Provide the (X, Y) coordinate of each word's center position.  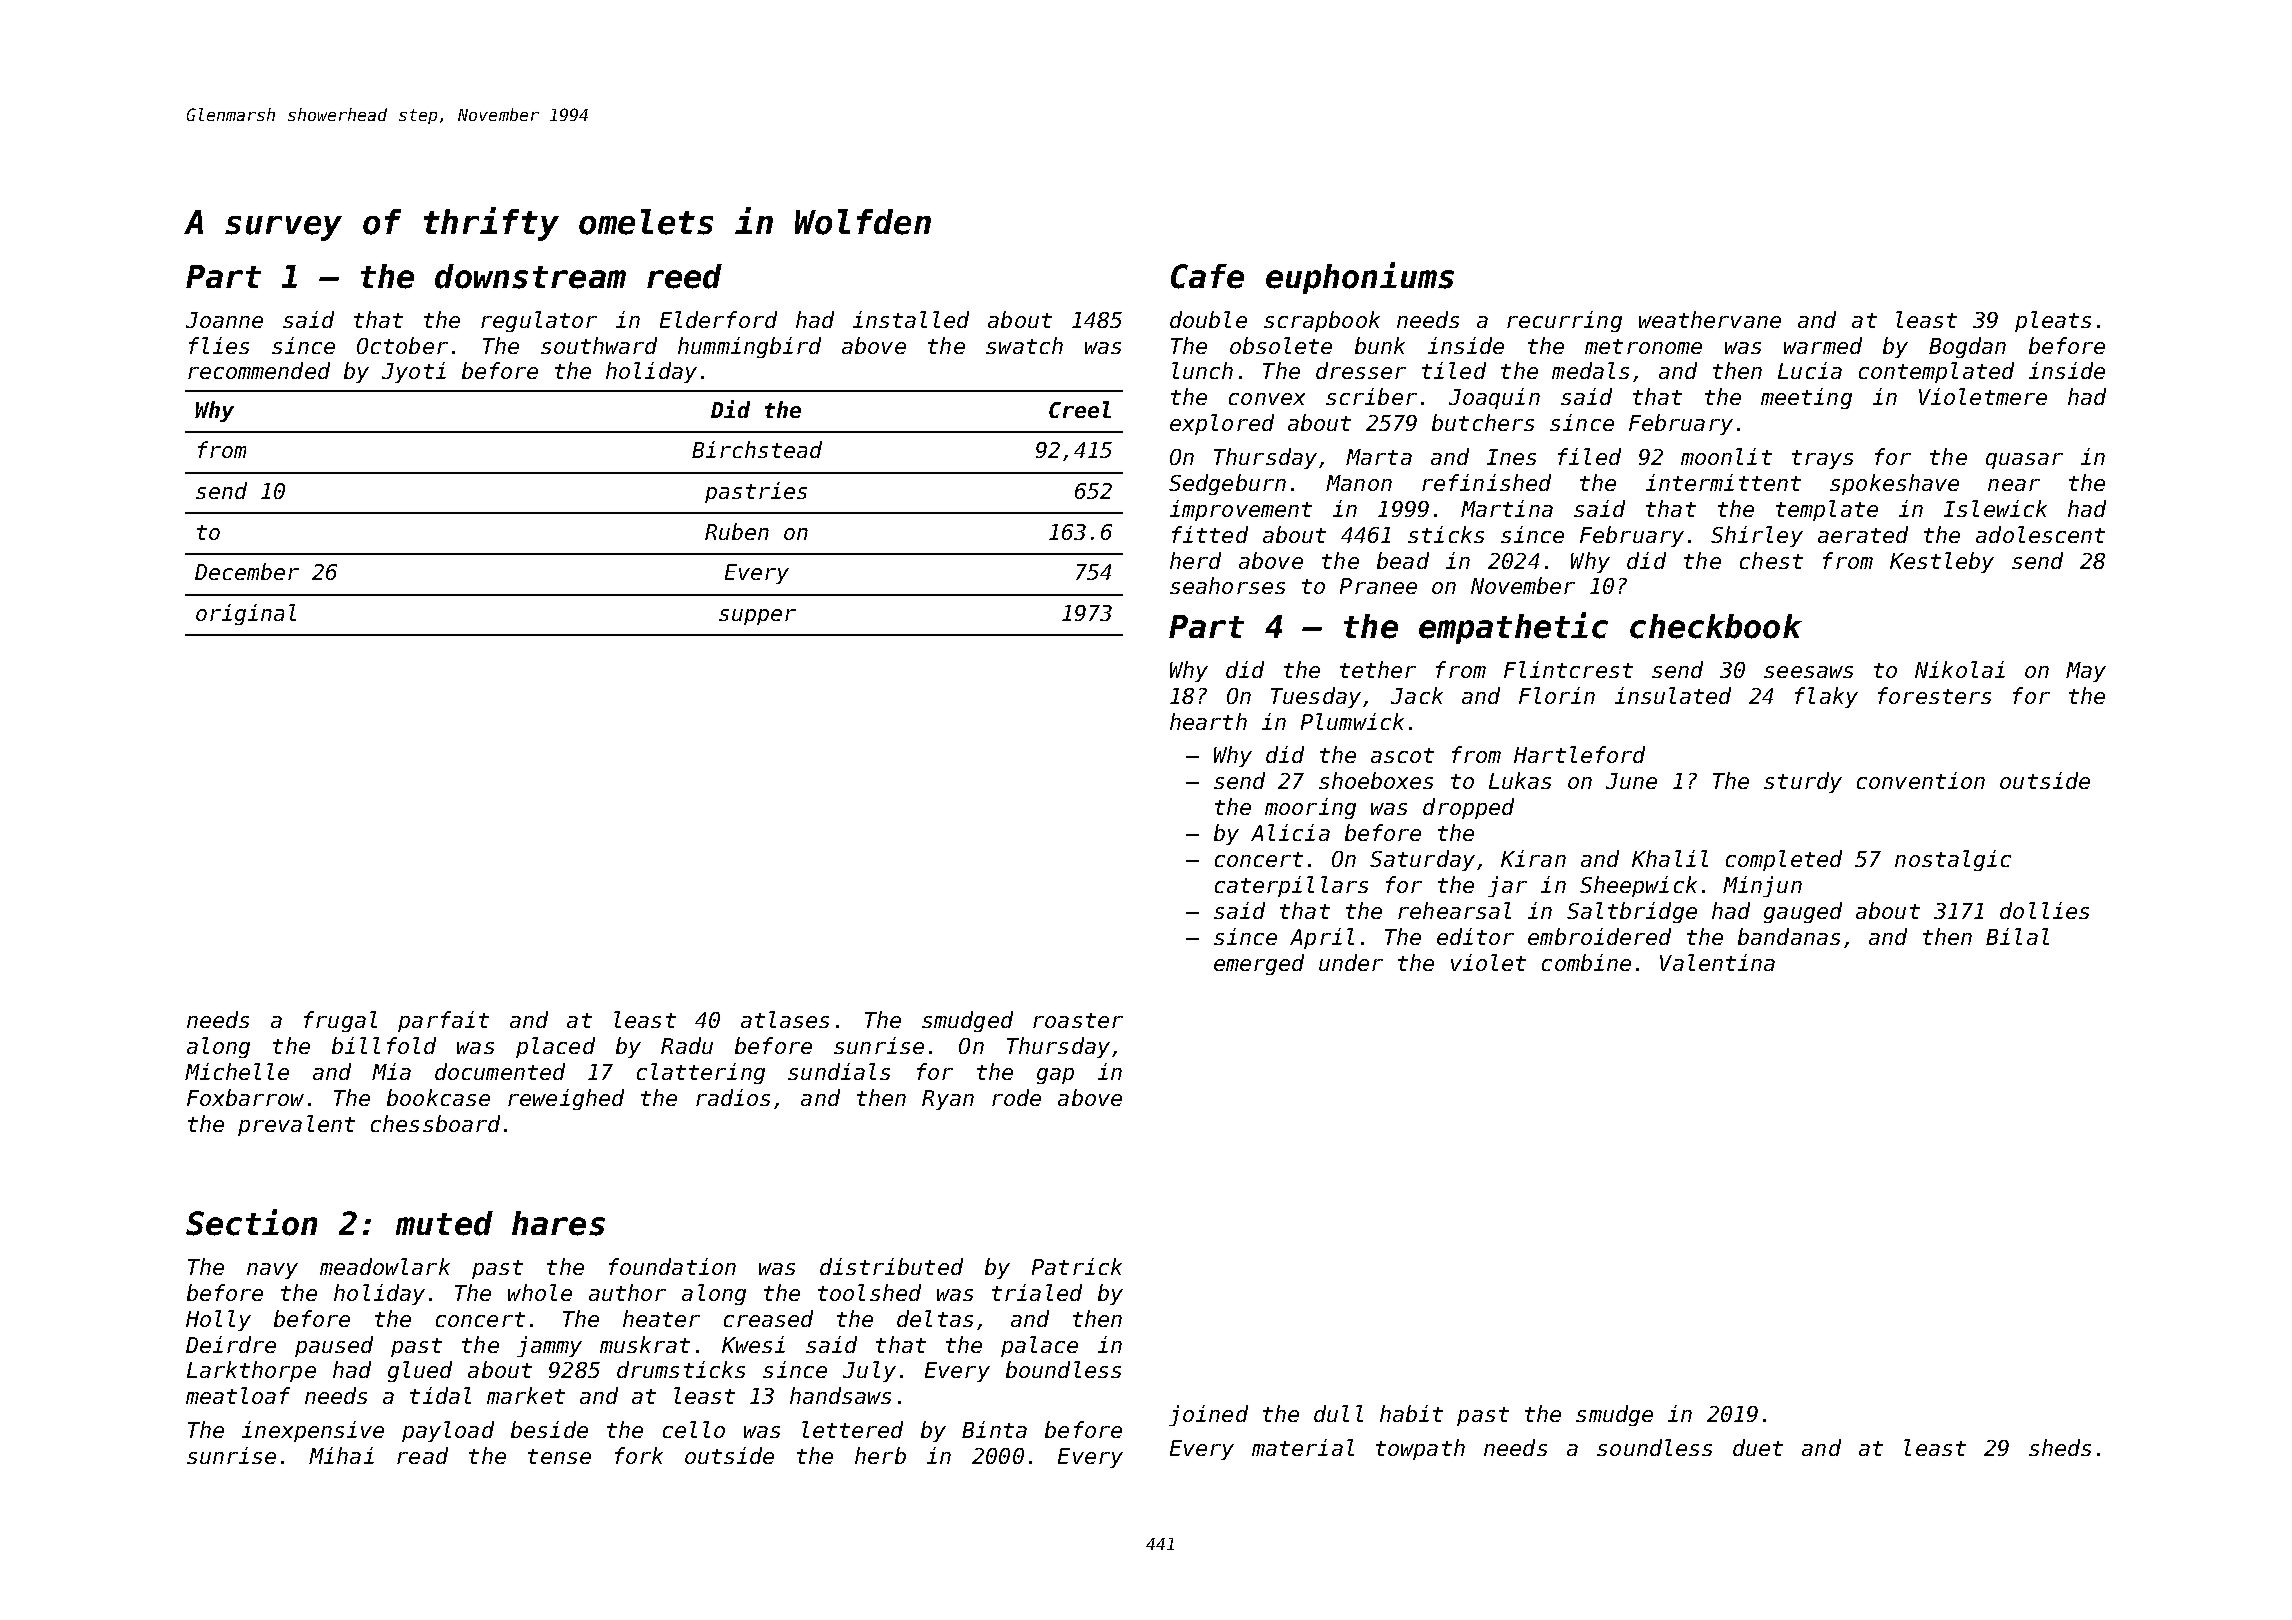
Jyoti (414, 372)
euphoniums (1360, 278)
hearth (1208, 721)
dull (1338, 1413)
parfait (443, 1021)
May (2086, 672)
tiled (1454, 370)
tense (559, 1456)
